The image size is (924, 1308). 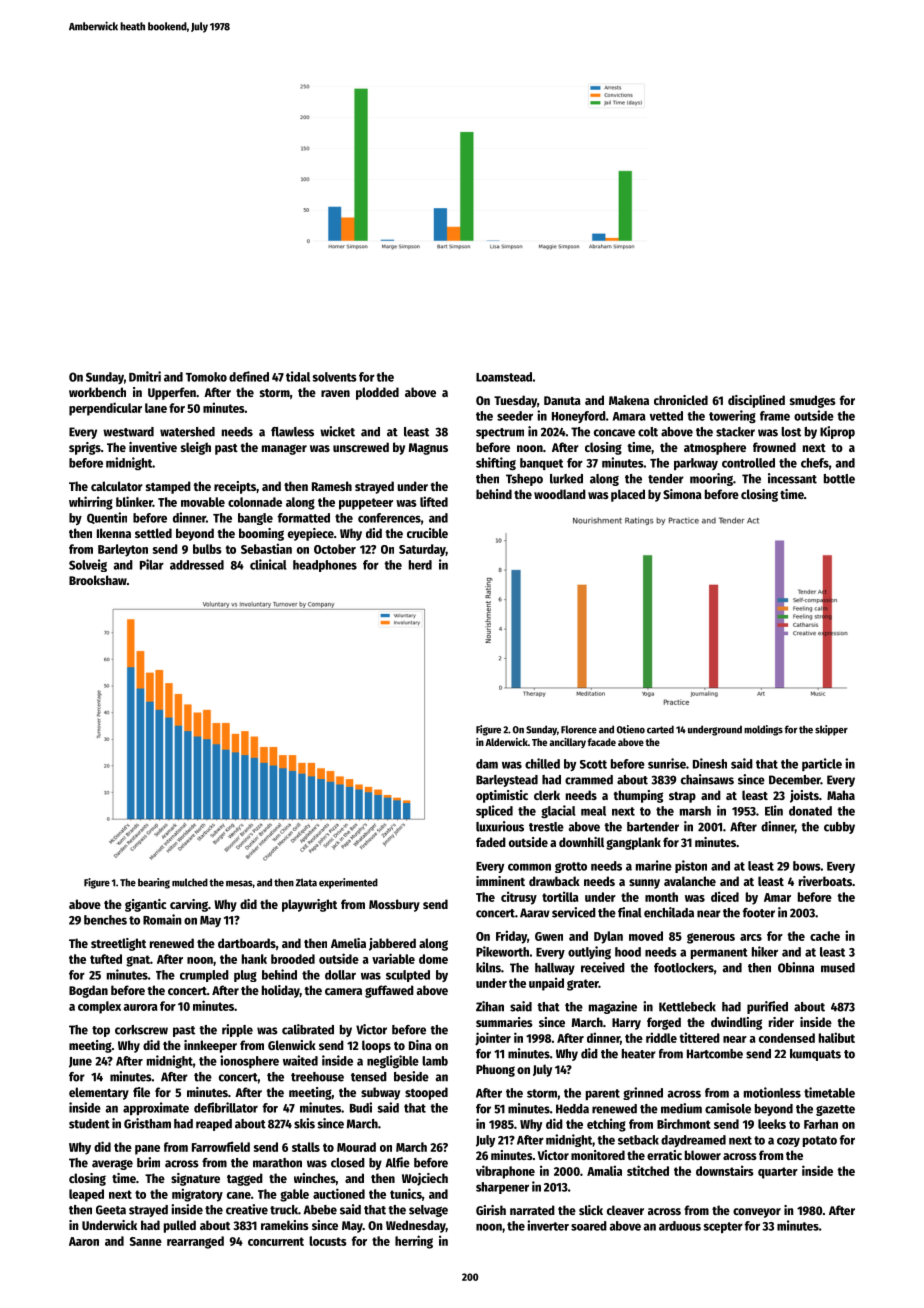 What do you see at coordinates (700, 1037) in the screenshot?
I see `tittered` at bounding box center [700, 1037].
